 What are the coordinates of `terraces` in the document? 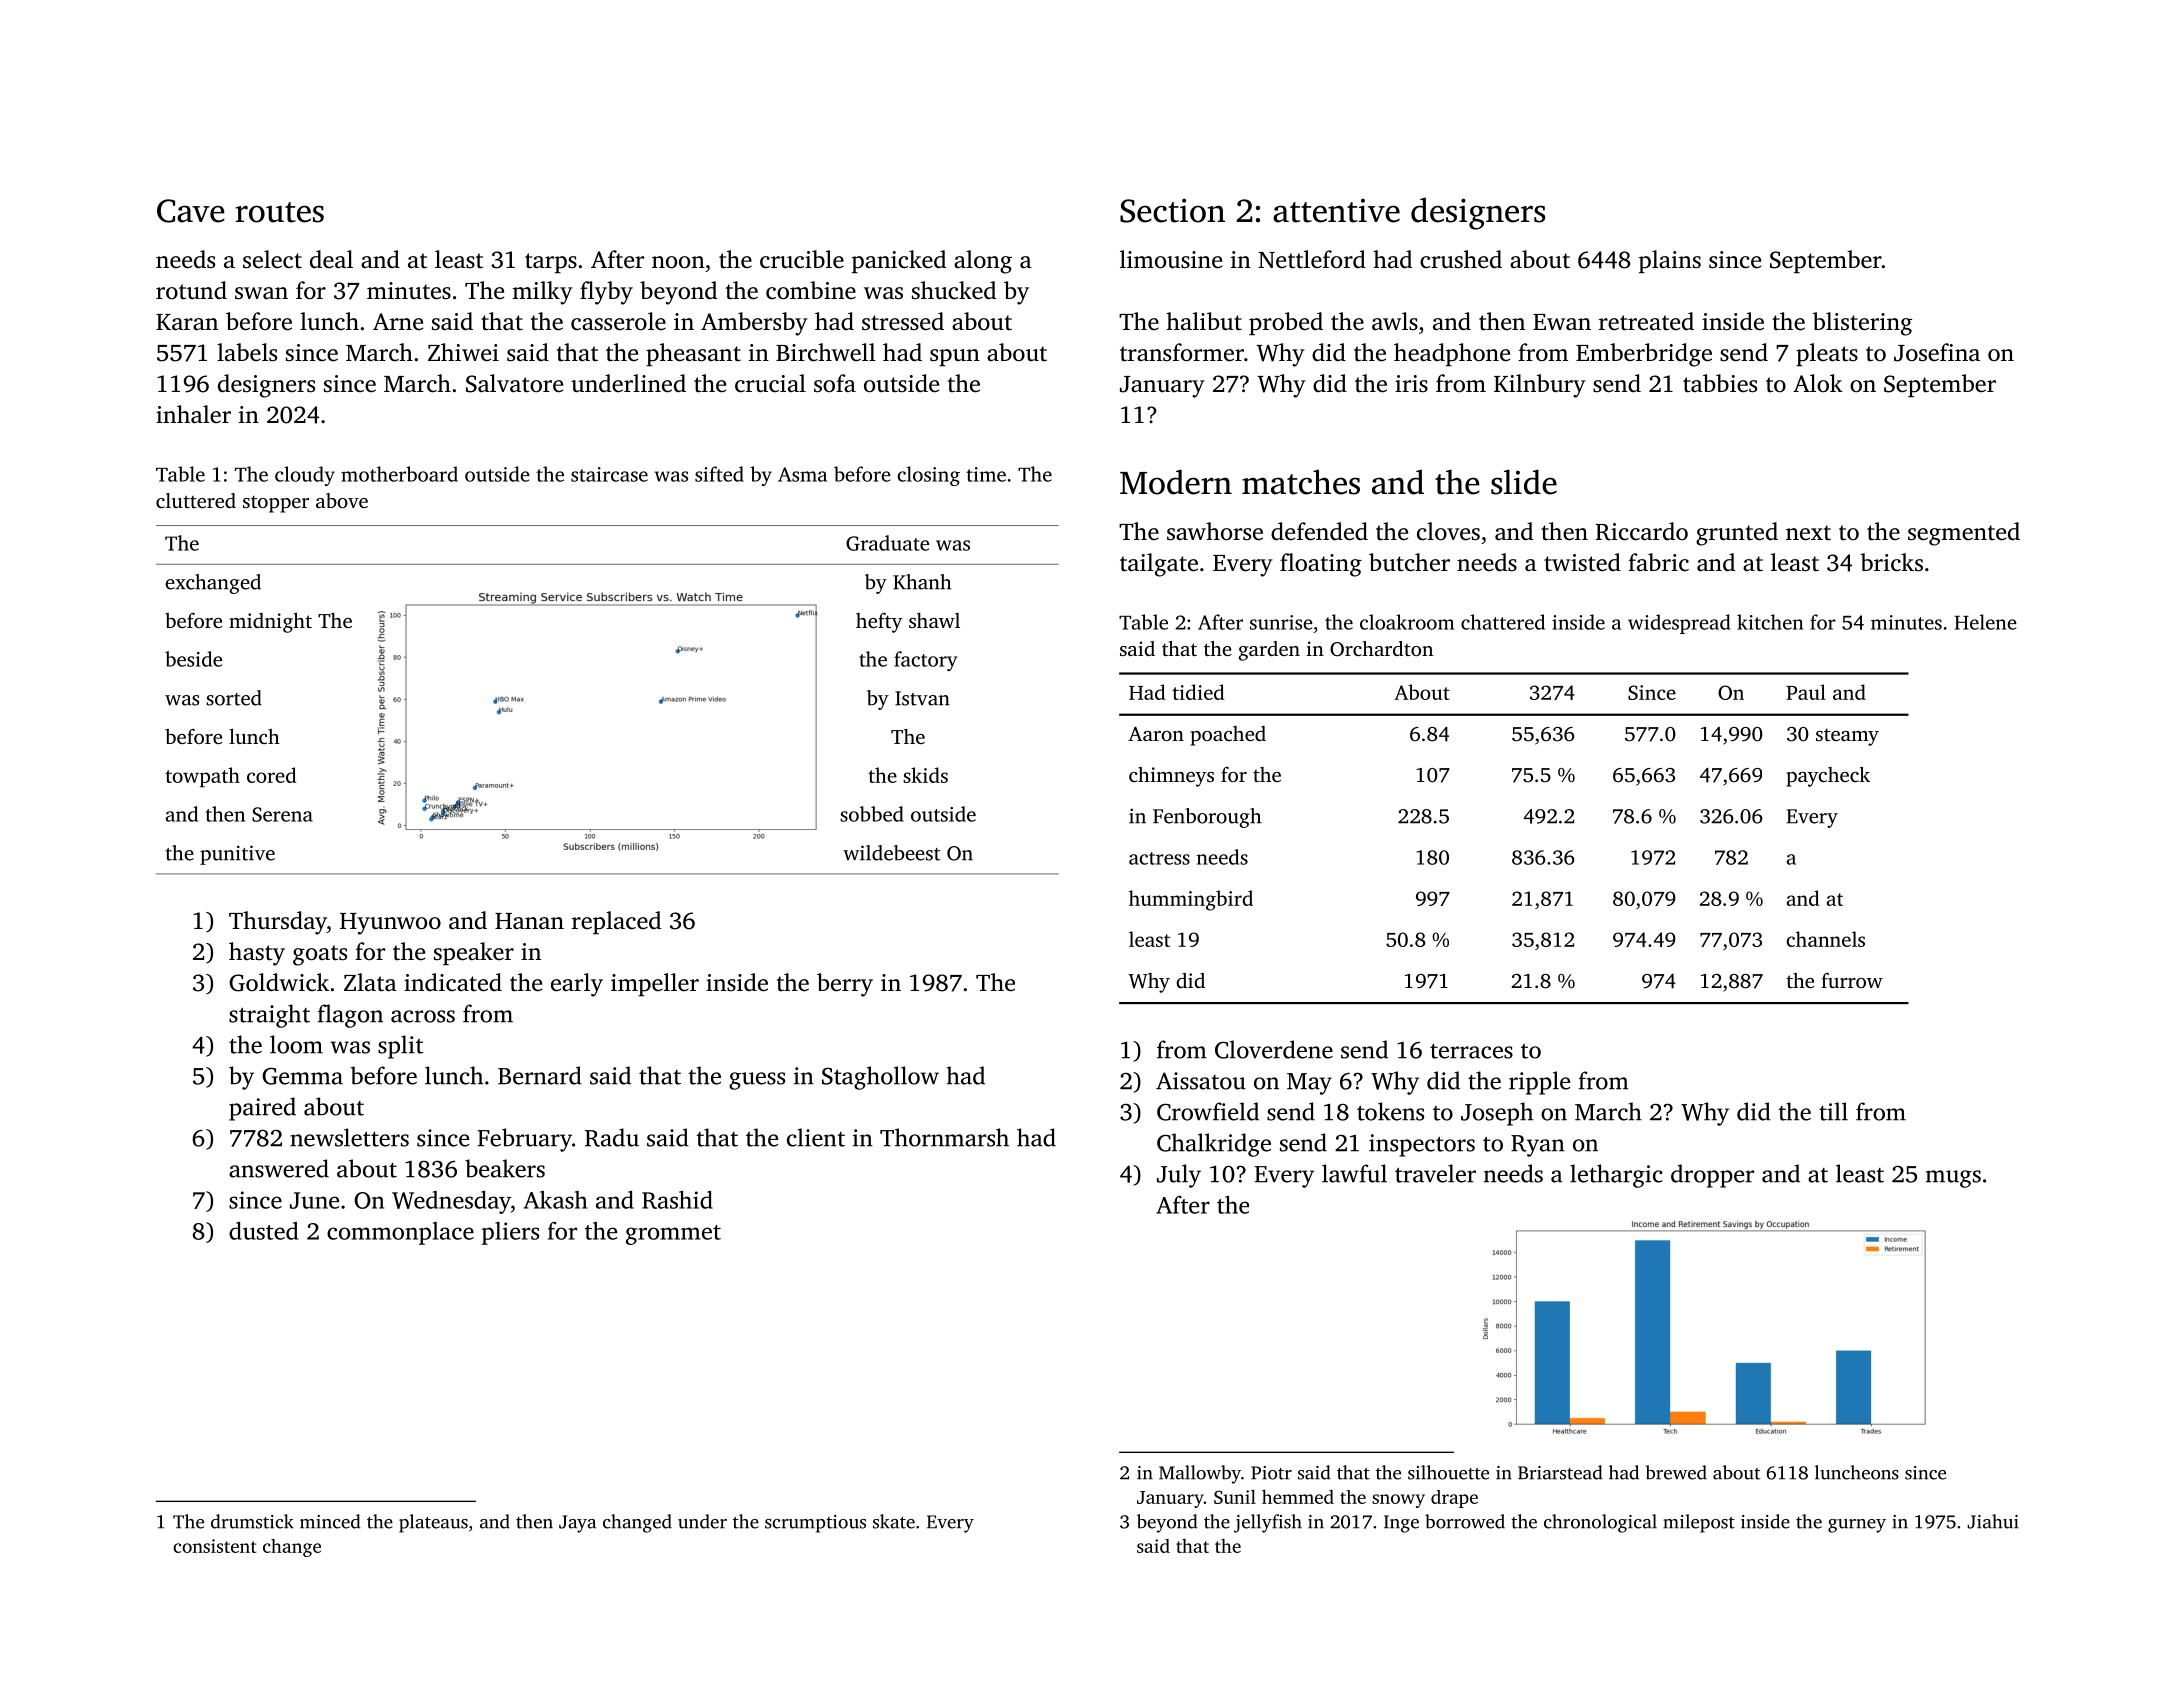 It's located at (1471, 1051).
